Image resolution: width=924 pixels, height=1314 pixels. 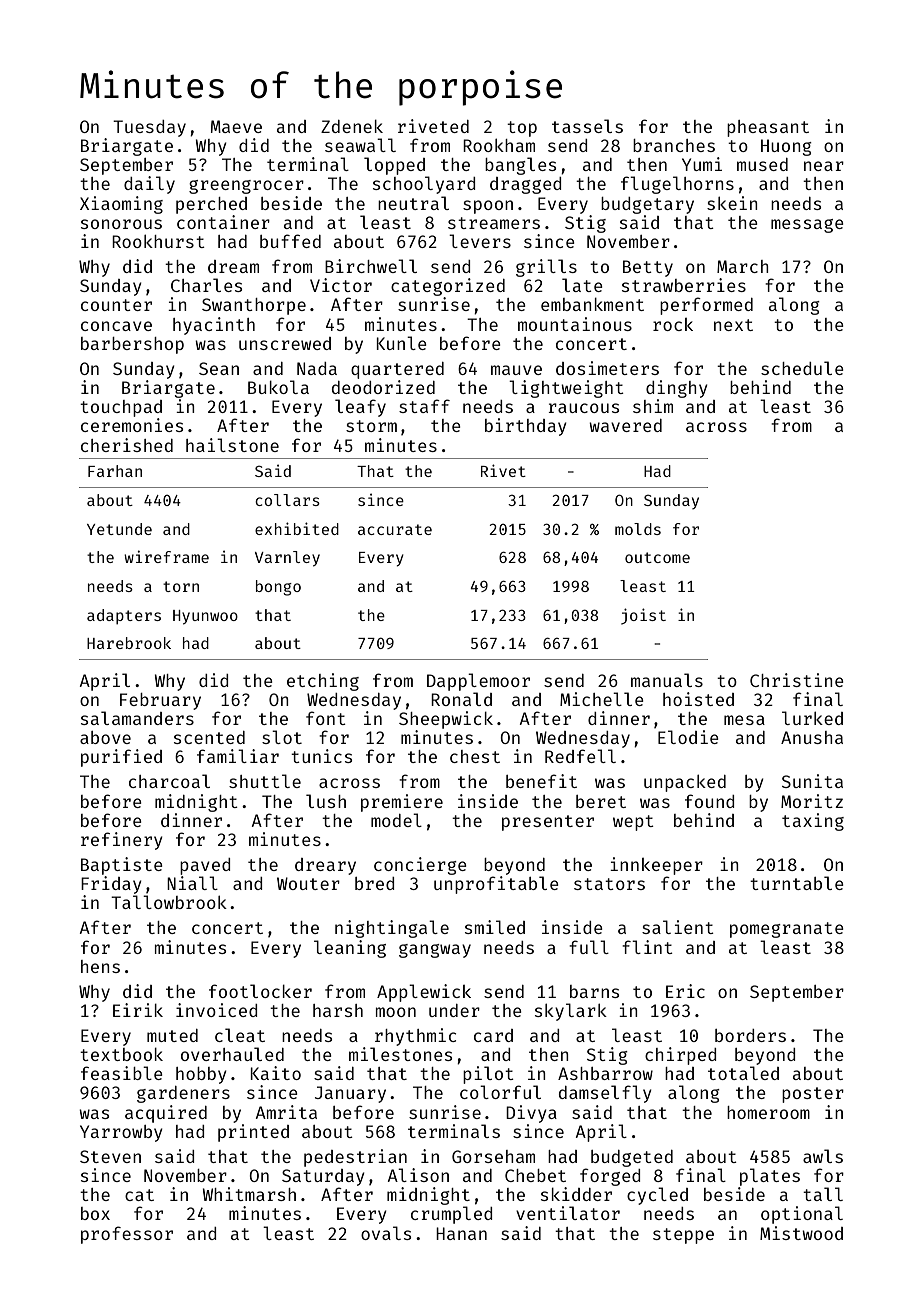 I want to click on poster, so click(x=813, y=1095).
